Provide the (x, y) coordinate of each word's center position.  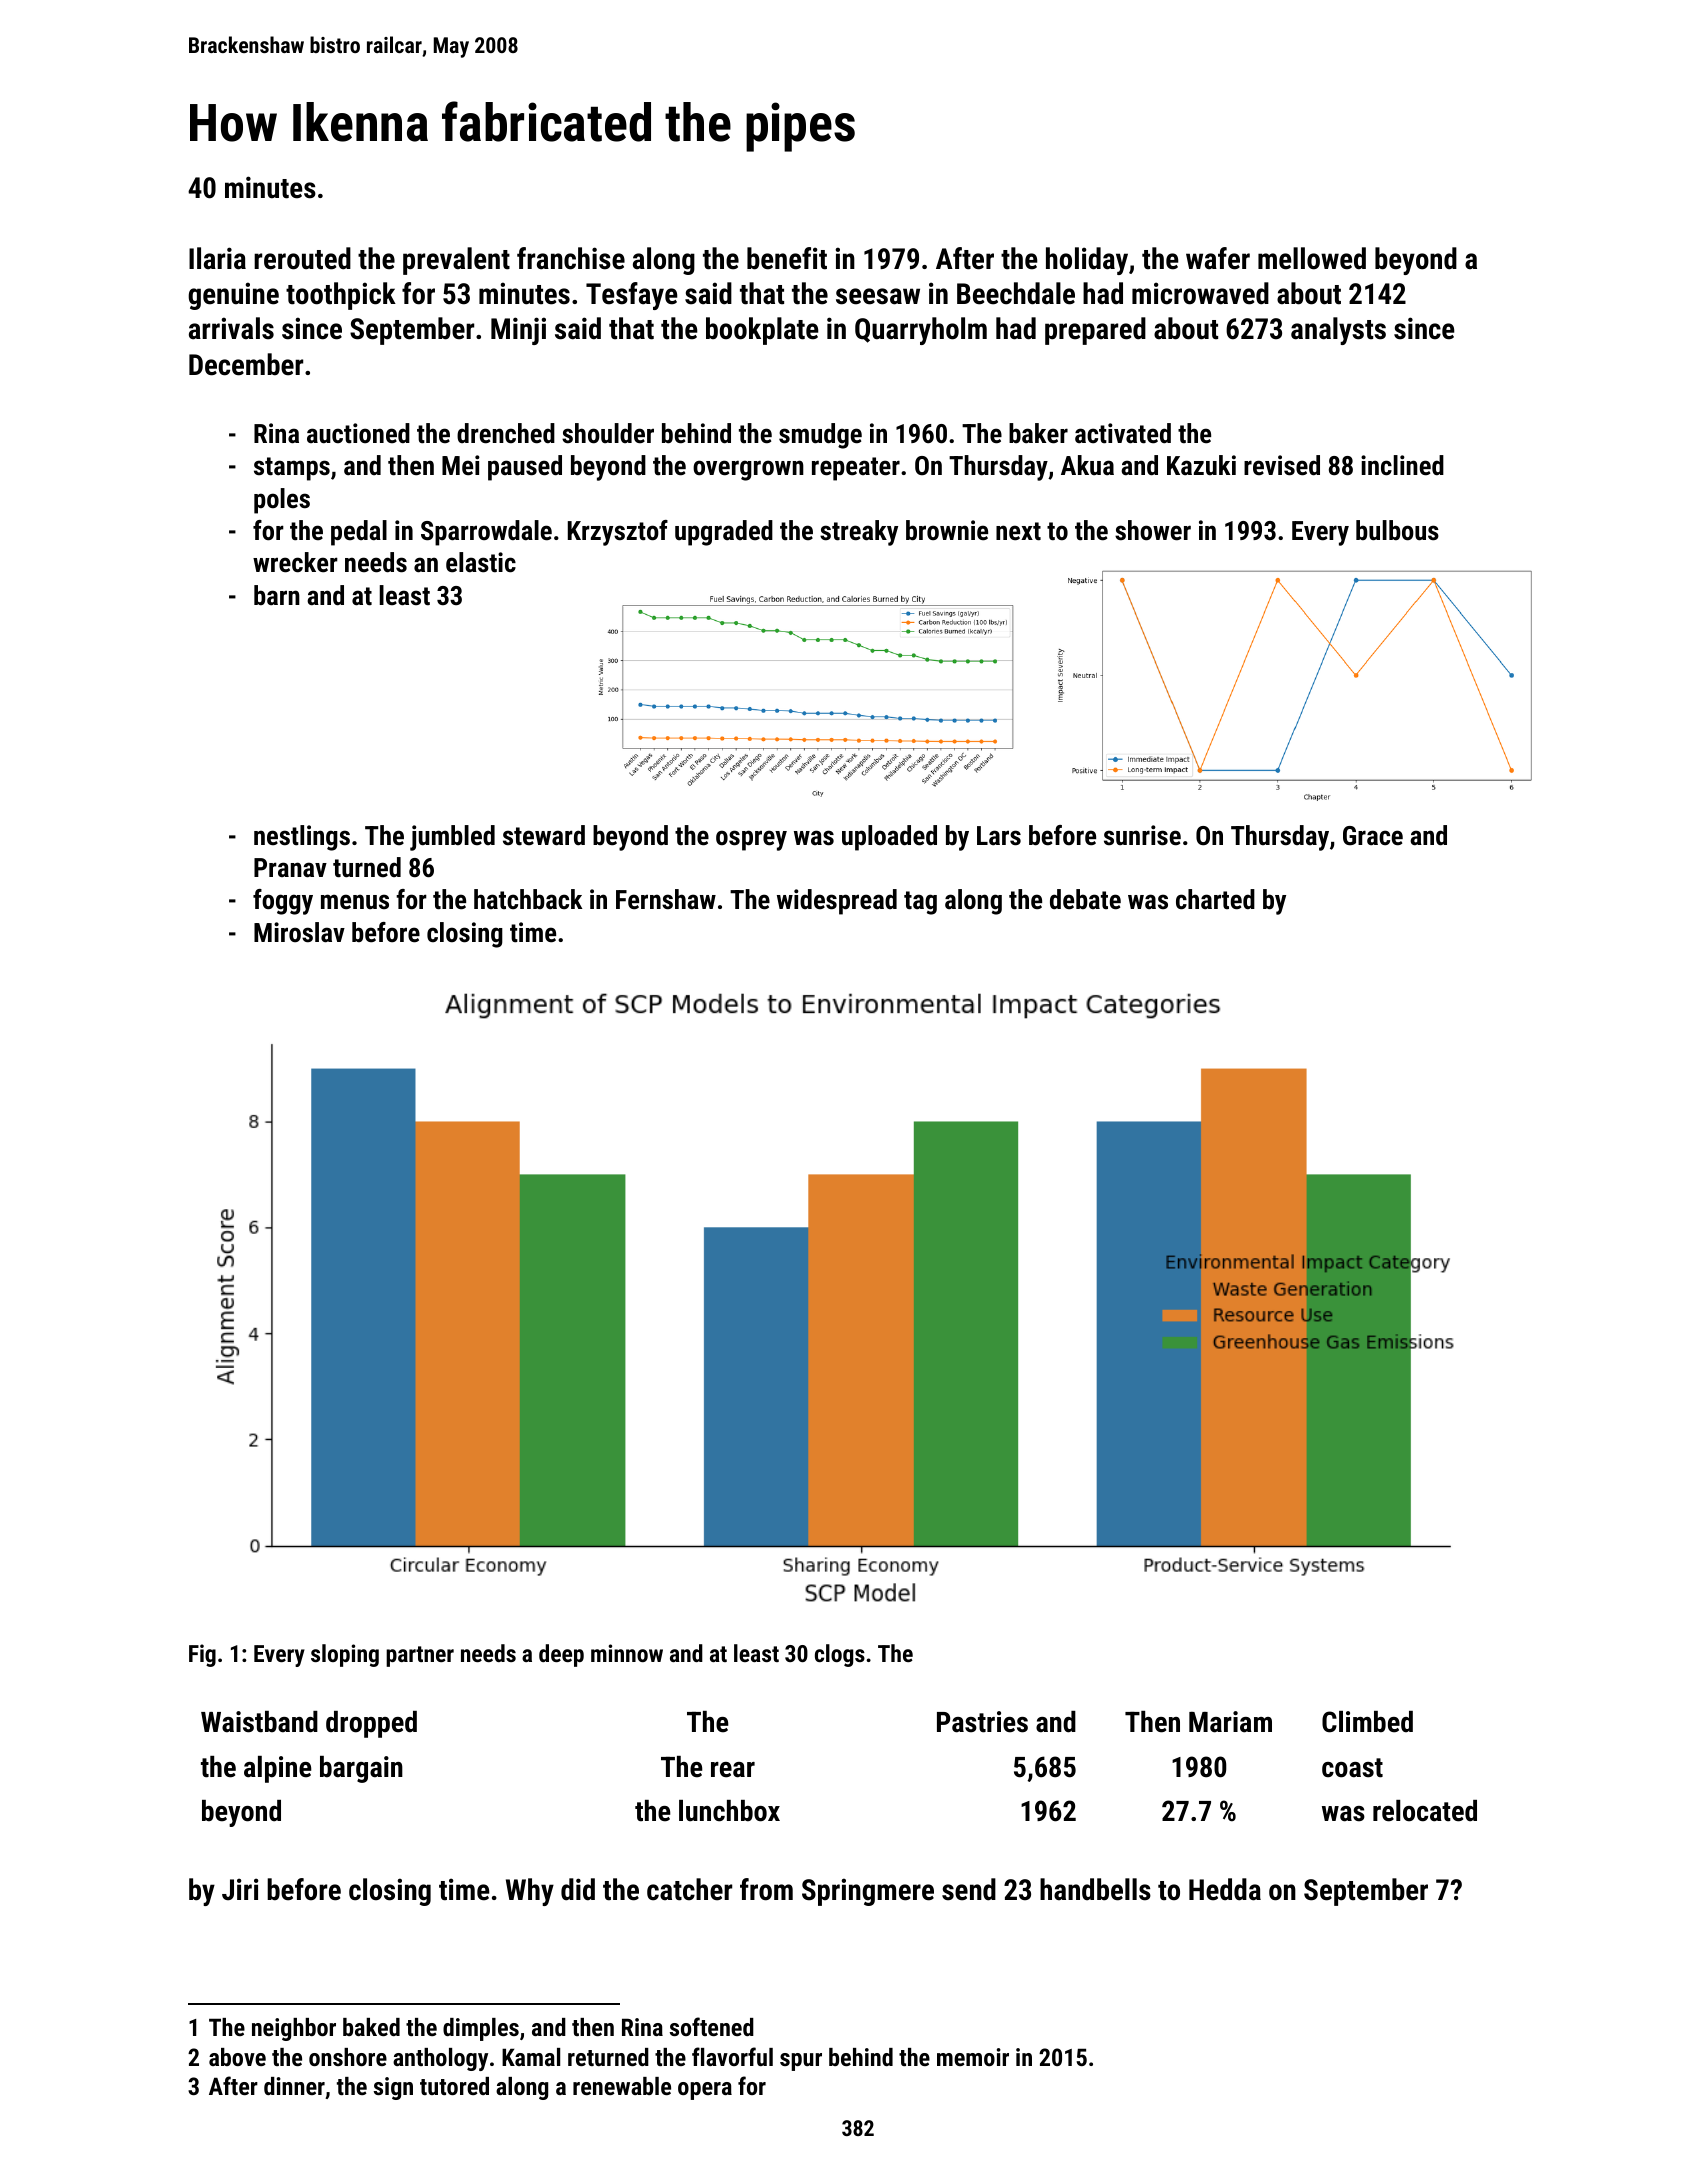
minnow (627, 1653)
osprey (751, 840)
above (237, 2057)
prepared (1095, 331)
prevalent (456, 261)
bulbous (1397, 530)
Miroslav (299, 932)
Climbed (1367, 1722)
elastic (481, 562)
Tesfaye (632, 296)
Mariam (1230, 1722)
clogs (840, 1655)
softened (712, 2026)
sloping (345, 1655)
